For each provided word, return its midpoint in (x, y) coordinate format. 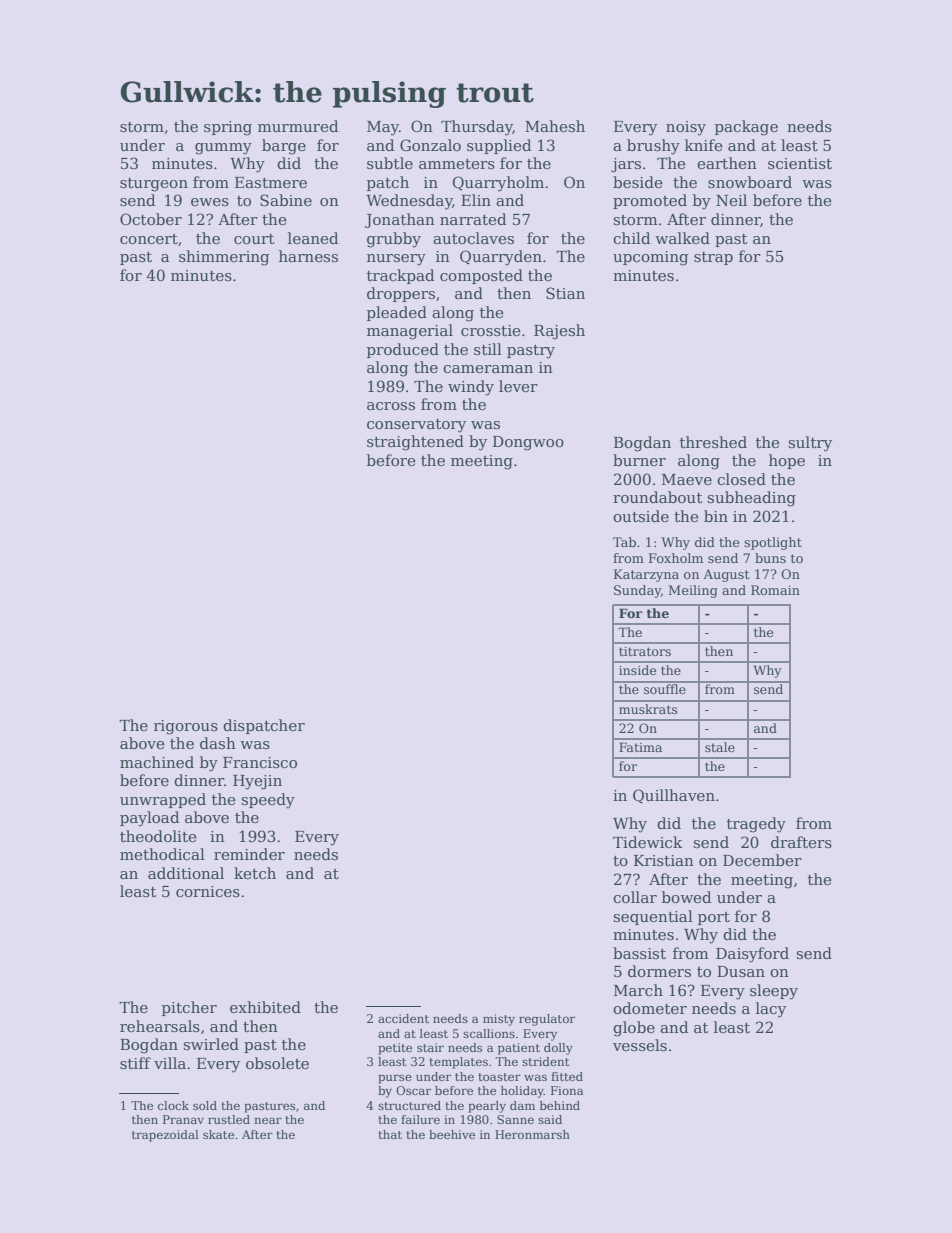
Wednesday (409, 202)
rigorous (186, 727)
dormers (659, 971)
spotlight (773, 543)
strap (713, 258)
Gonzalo (430, 145)
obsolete (277, 1063)
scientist (800, 163)
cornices (208, 891)
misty (499, 1020)
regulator (547, 1020)
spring (228, 128)
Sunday (637, 591)
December (762, 860)
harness (308, 256)
